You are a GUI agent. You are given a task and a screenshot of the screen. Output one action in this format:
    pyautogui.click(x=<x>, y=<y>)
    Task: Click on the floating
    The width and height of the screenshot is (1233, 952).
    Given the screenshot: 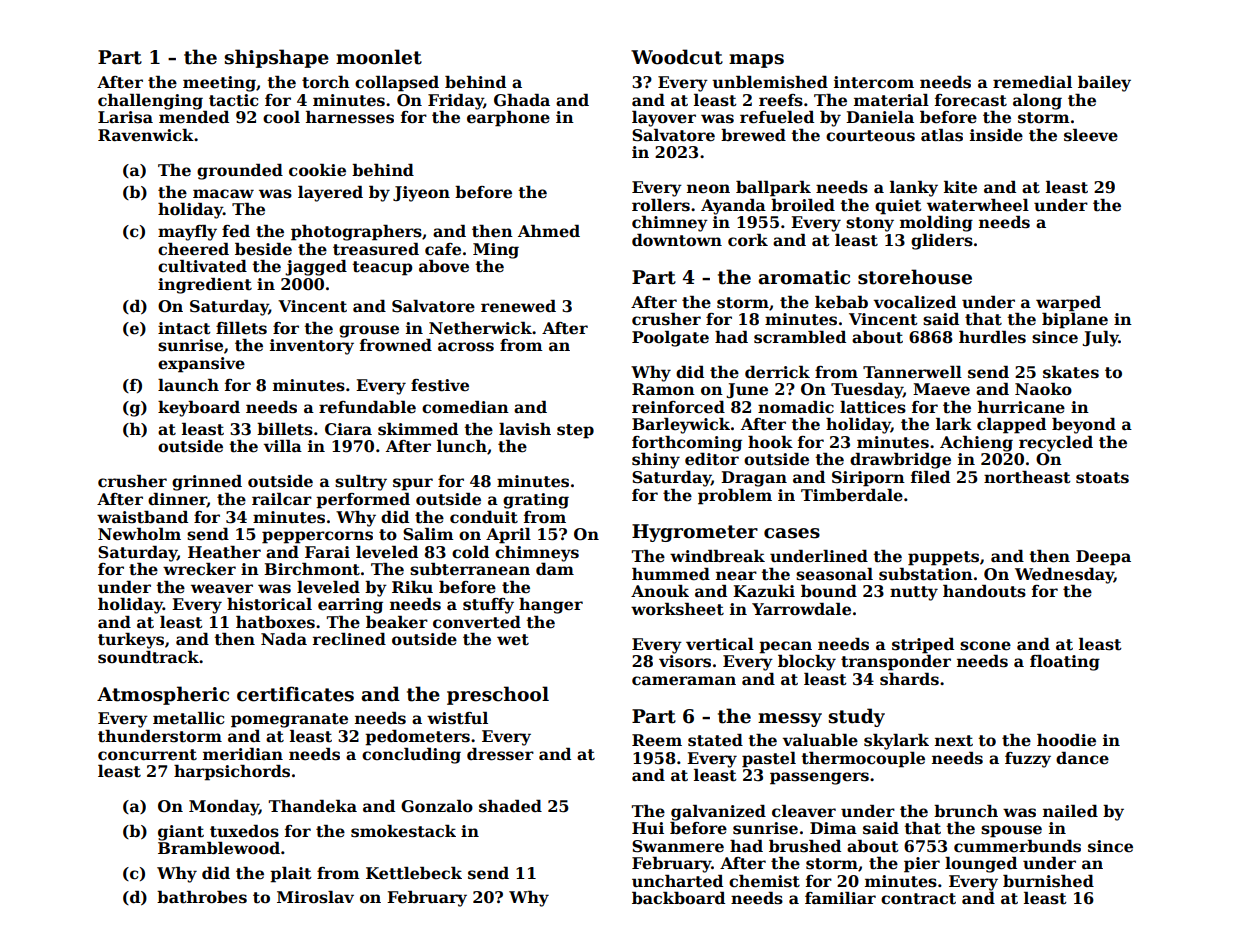 What is the action you would take?
    pyautogui.click(x=1065, y=663)
